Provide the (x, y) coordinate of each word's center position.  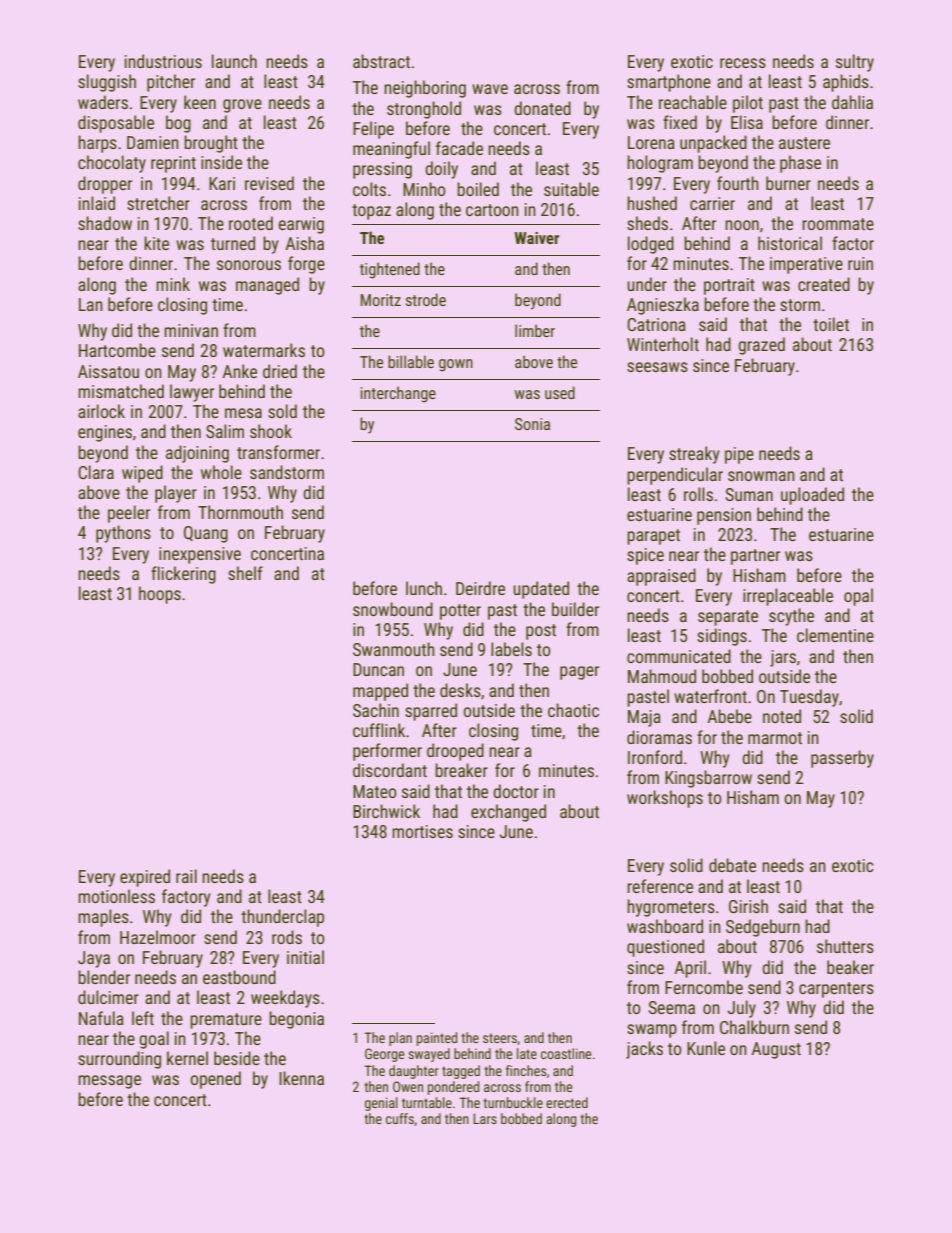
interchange (398, 394)
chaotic (573, 710)
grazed (761, 346)
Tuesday (809, 698)
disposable (116, 124)
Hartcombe (117, 350)
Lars (485, 1118)
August (776, 1050)
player (176, 494)
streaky (694, 455)
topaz (371, 212)
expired (145, 878)
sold (282, 411)
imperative (806, 265)
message (109, 1082)
